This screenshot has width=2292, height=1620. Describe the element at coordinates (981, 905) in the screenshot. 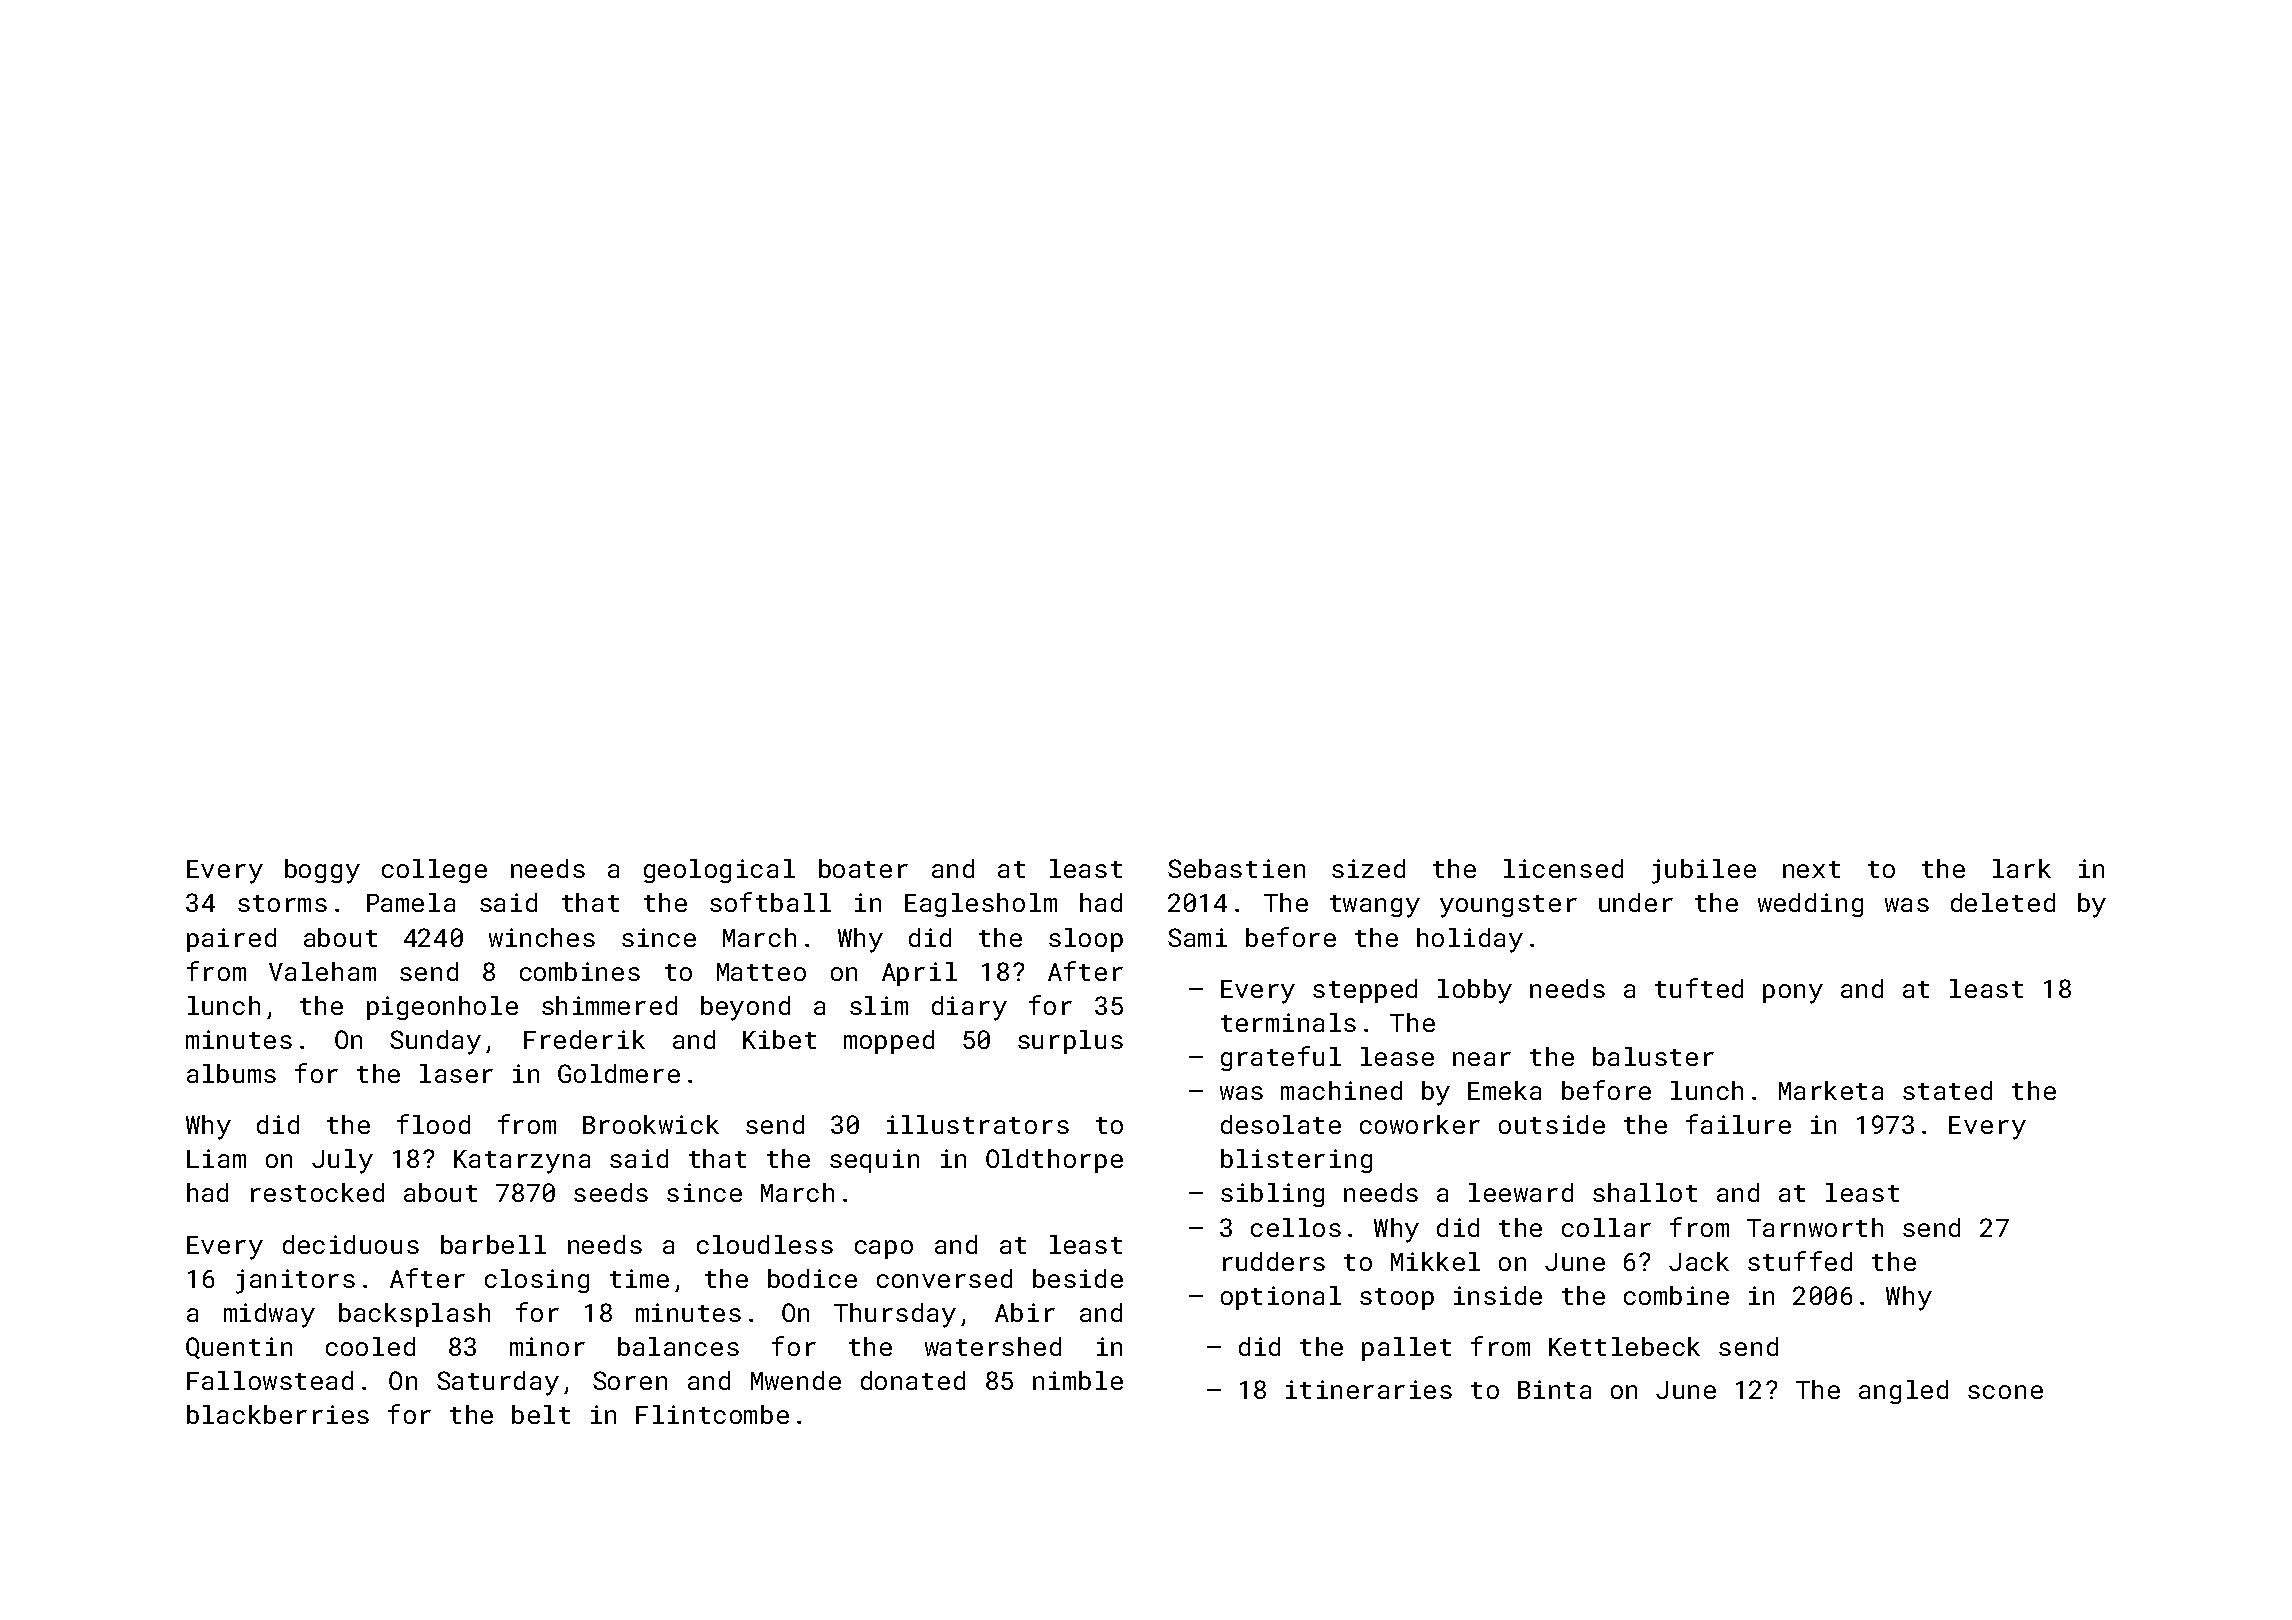

I see `Eaglesholm` at that location.
